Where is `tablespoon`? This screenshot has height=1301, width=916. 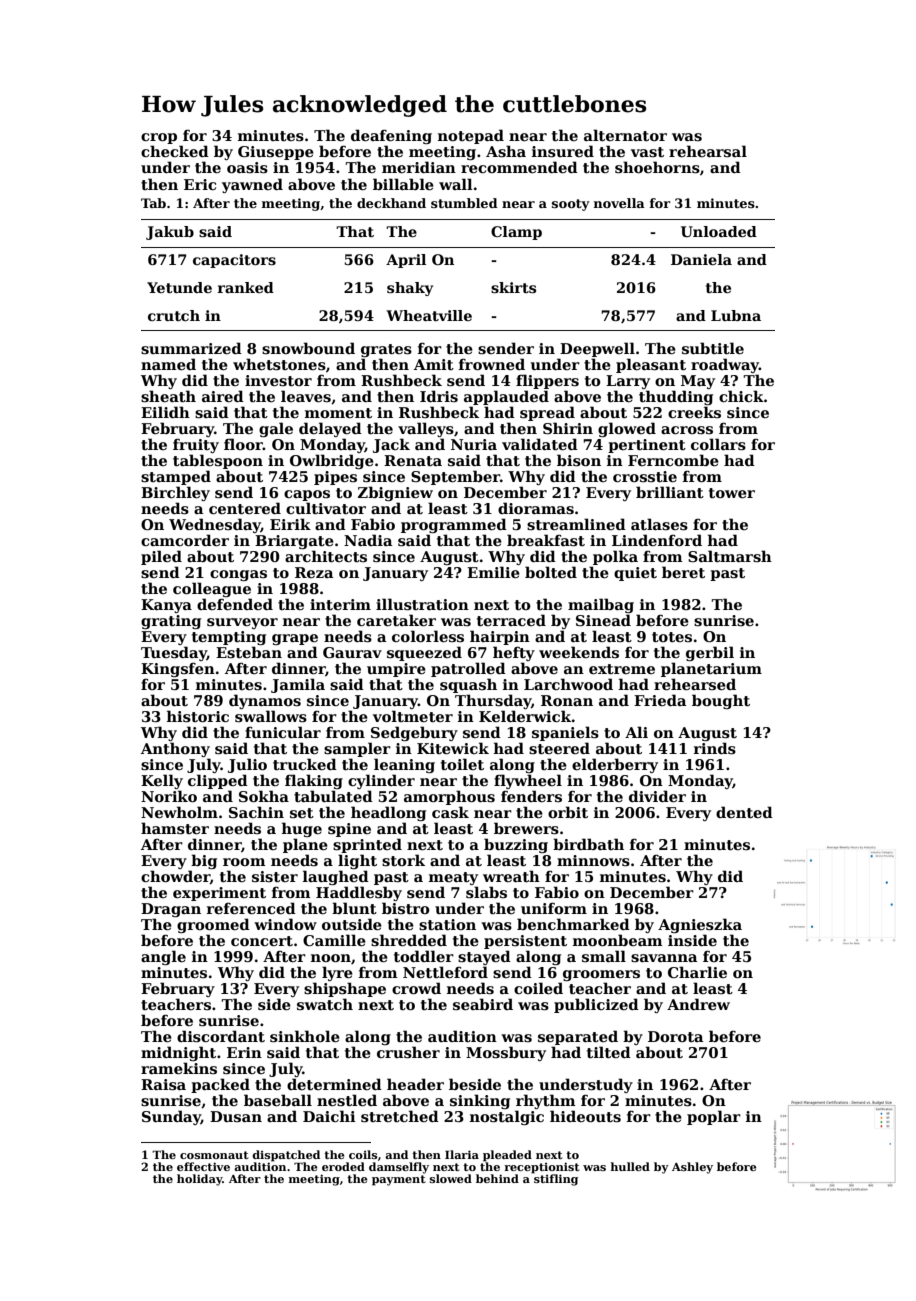
tablespoon is located at coordinates (218, 461).
